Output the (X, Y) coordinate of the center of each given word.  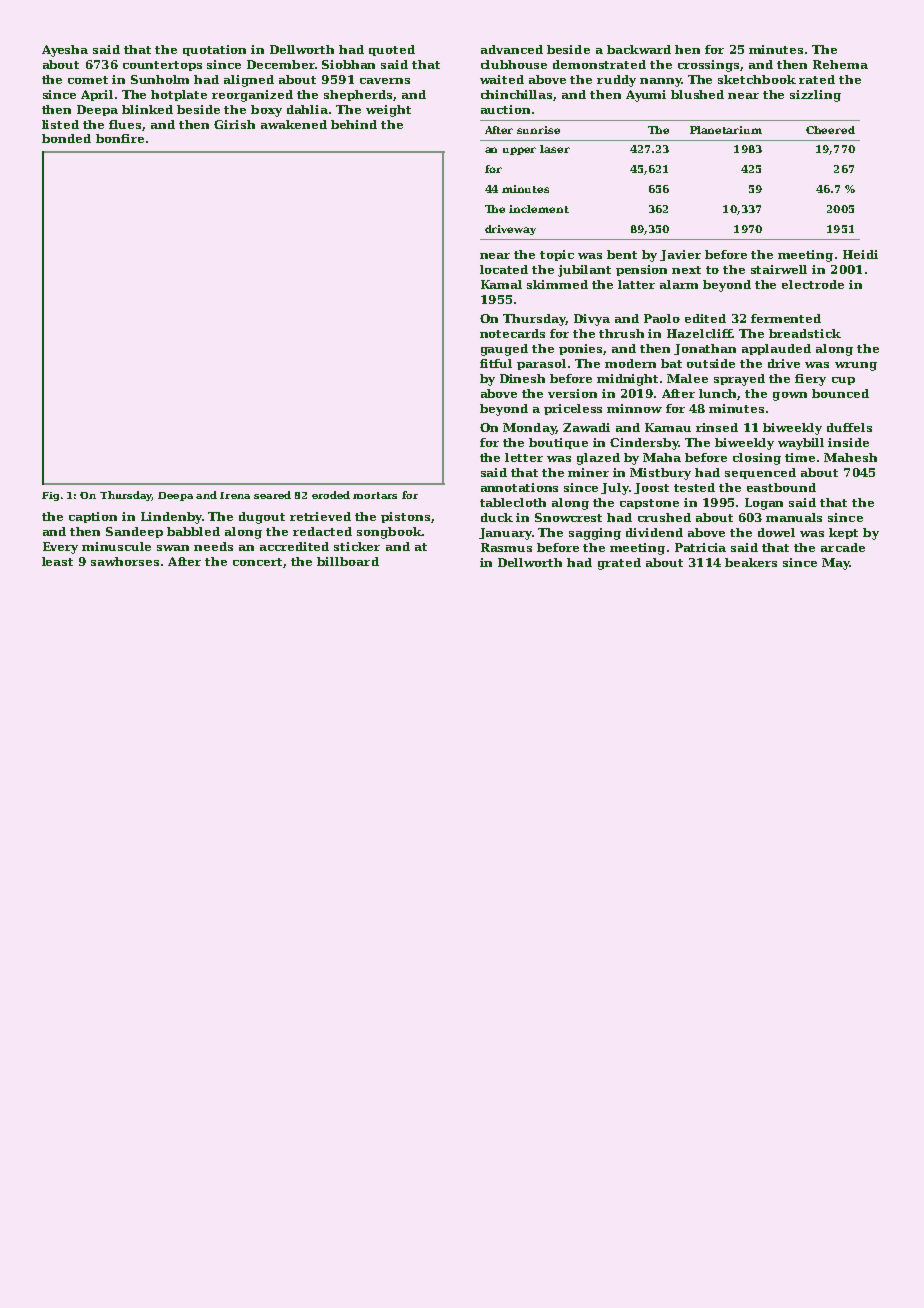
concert (258, 563)
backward (639, 49)
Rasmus (506, 547)
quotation (214, 50)
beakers (751, 562)
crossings (708, 66)
